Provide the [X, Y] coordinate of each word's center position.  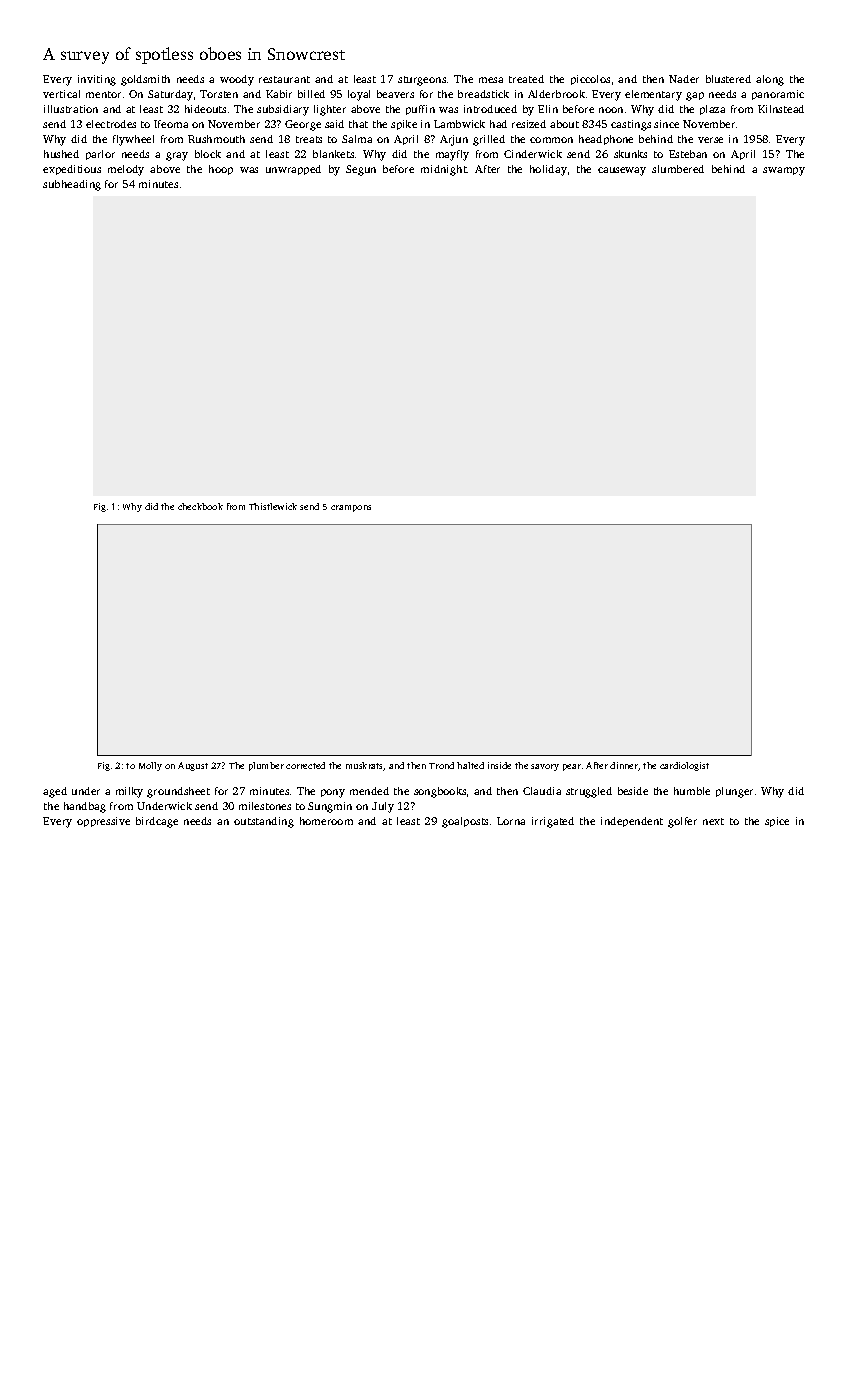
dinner [624, 766]
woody [237, 80]
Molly [150, 766]
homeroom [326, 821]
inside [499, 765]
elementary [653, 95]
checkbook [200, 506]
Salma [357, 139]
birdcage [157, 822]
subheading [72, 185]
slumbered [678, 169]
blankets [333, 154]
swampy [784, 171]
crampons [351, 508]
